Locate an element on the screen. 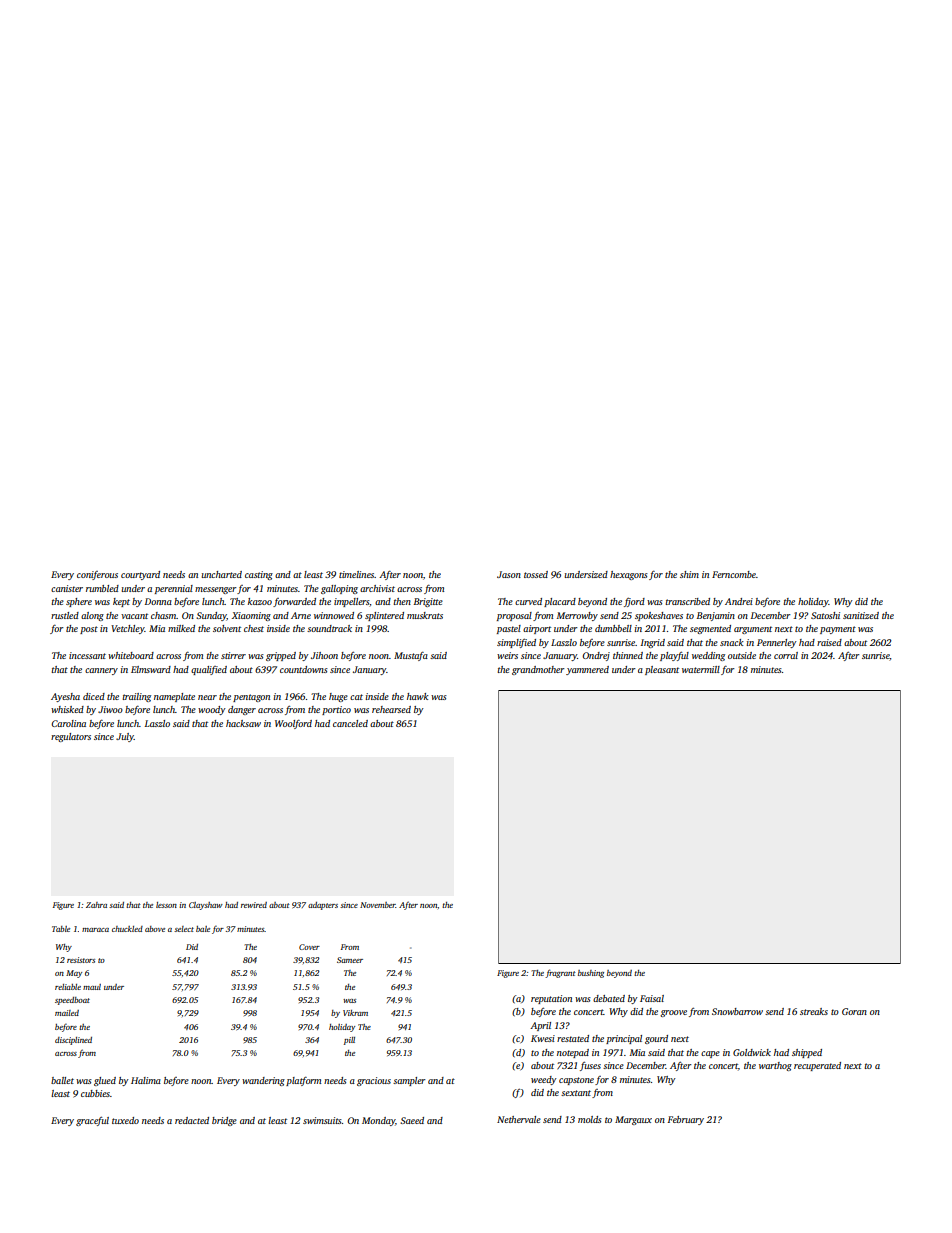 The width and height of the screenshot is (952, 1233). yammered is located at coordinates (587, 670).
